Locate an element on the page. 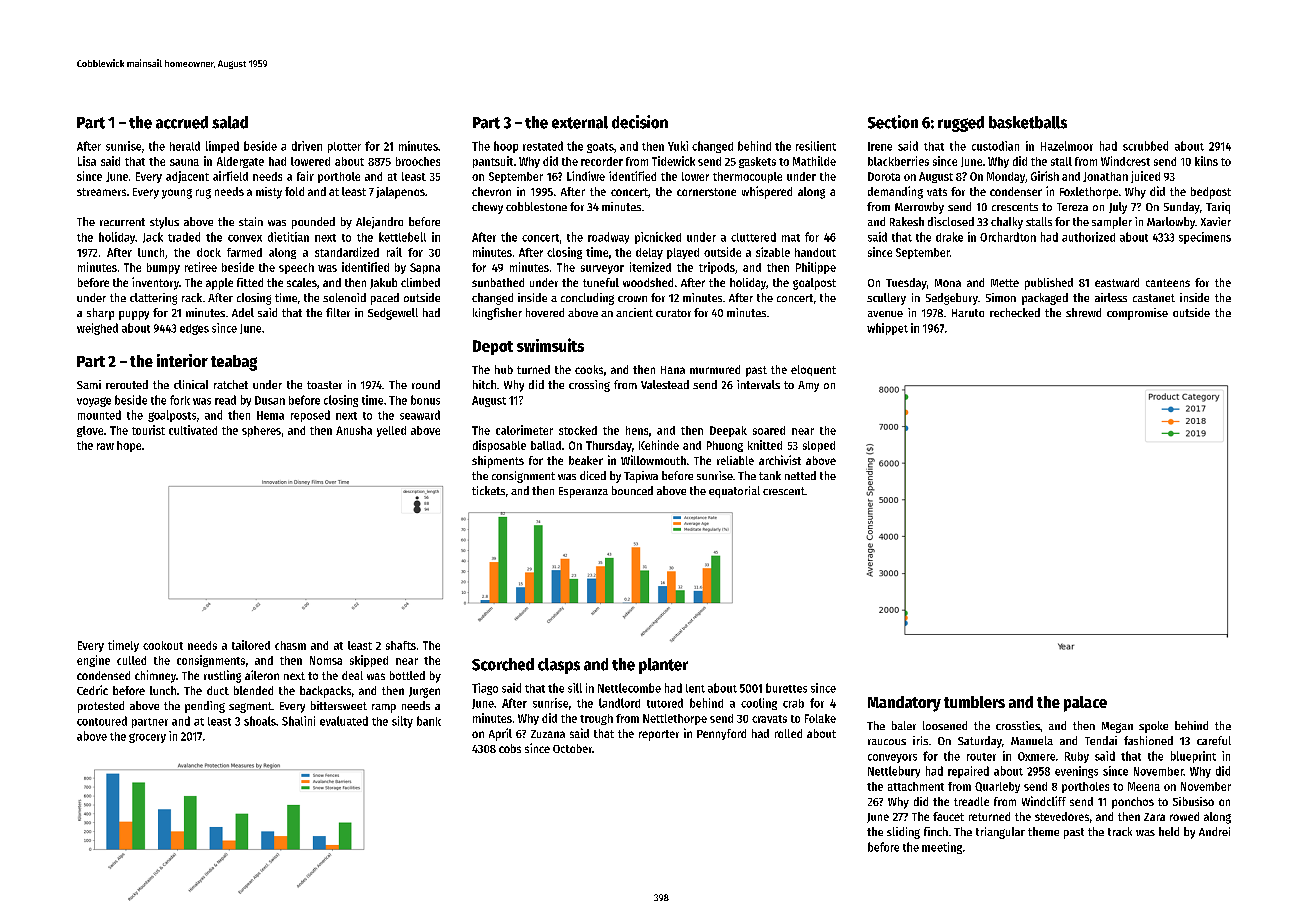 The image size is (1308, 924). palace is located at coordinates (1085, 704).
